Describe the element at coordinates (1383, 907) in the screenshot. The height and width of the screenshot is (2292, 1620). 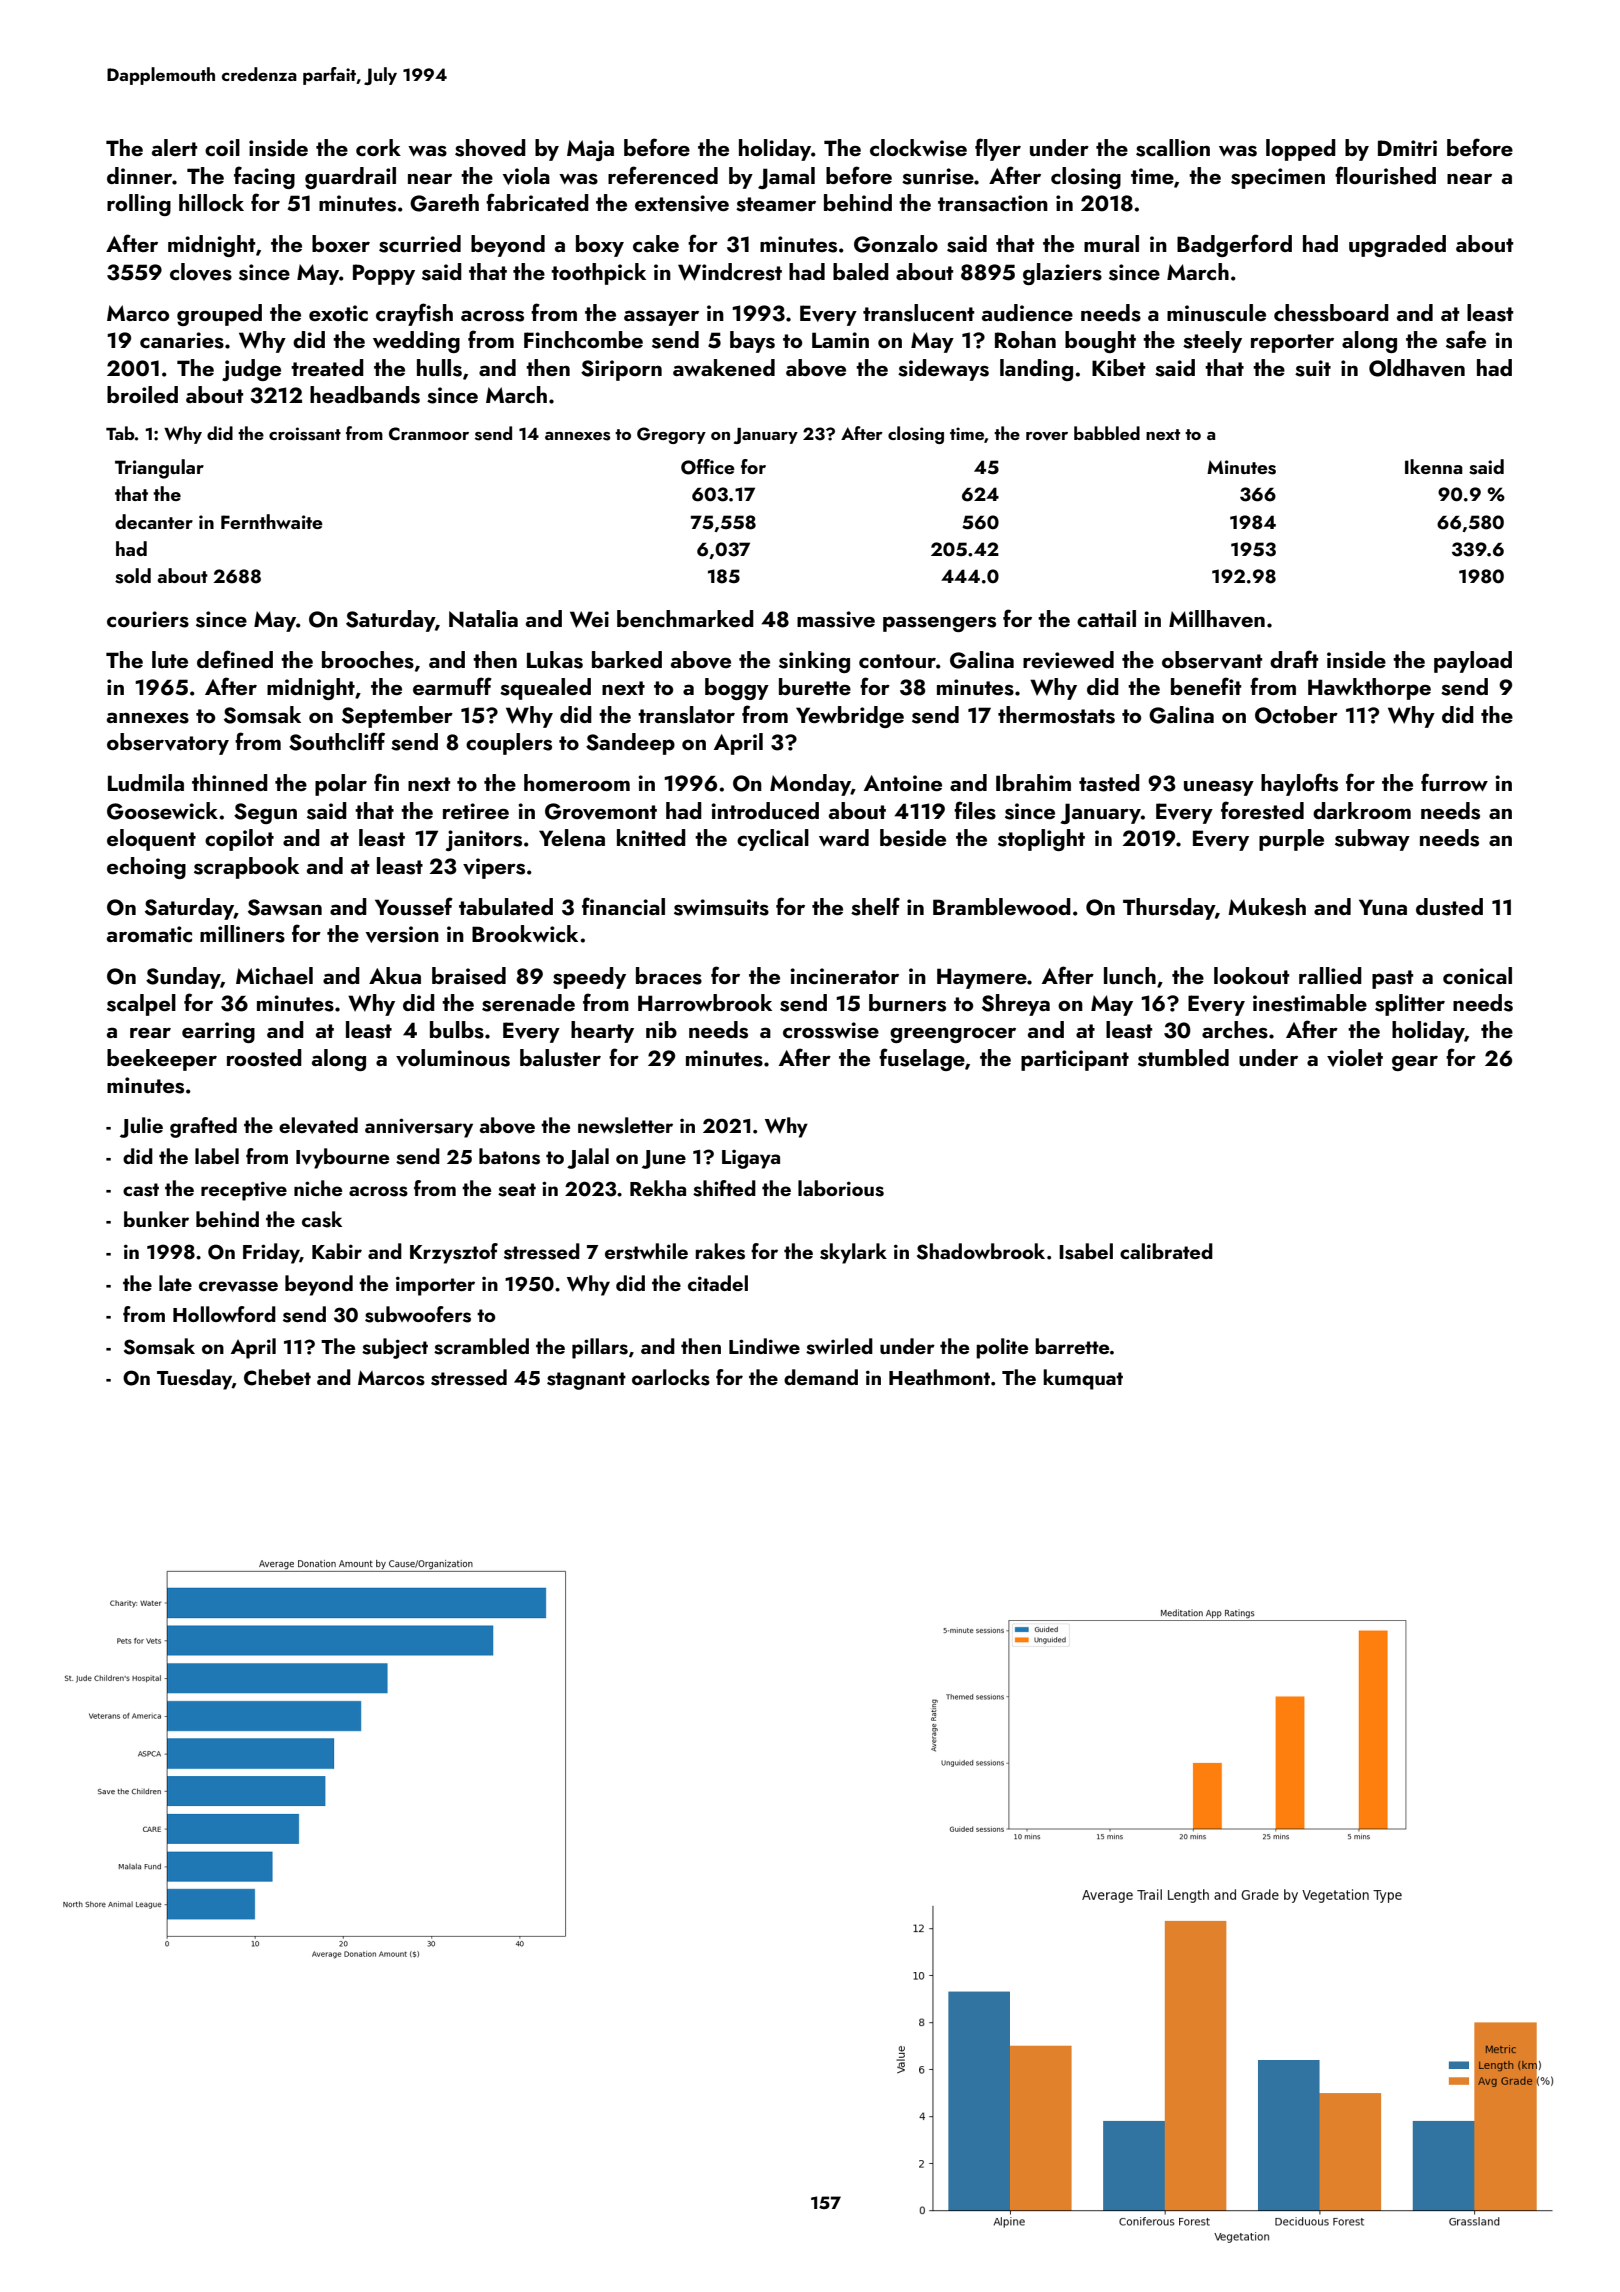
I see `Yuna` at that location.
